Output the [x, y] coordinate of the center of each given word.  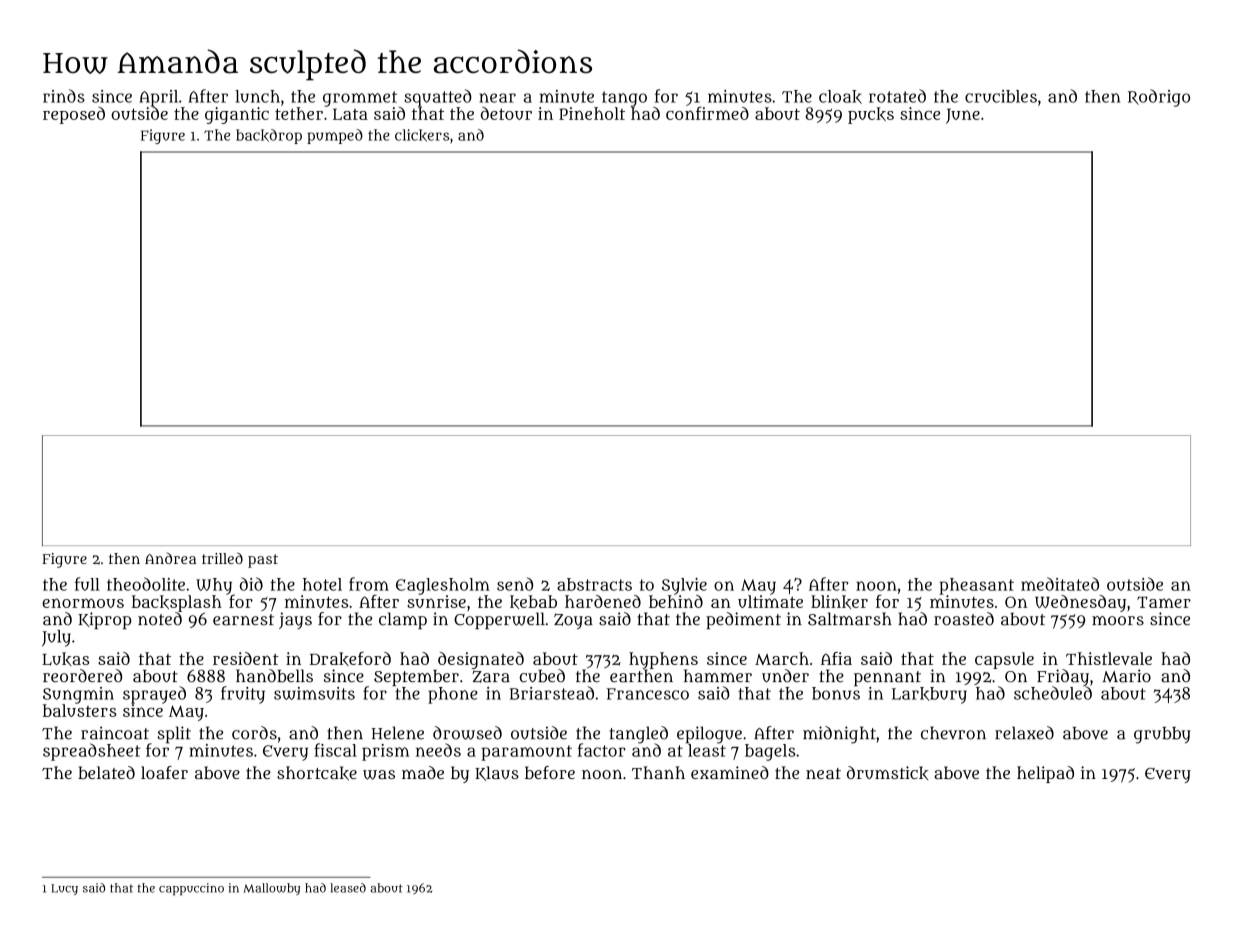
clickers [422, 135]
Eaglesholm [443, 586]
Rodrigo [1159, 98]
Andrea [170, 558]
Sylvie [684, 586]
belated [106, 772]
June [963, 116]
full [87, 584]
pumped [335, 136]
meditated [1060, 584]
